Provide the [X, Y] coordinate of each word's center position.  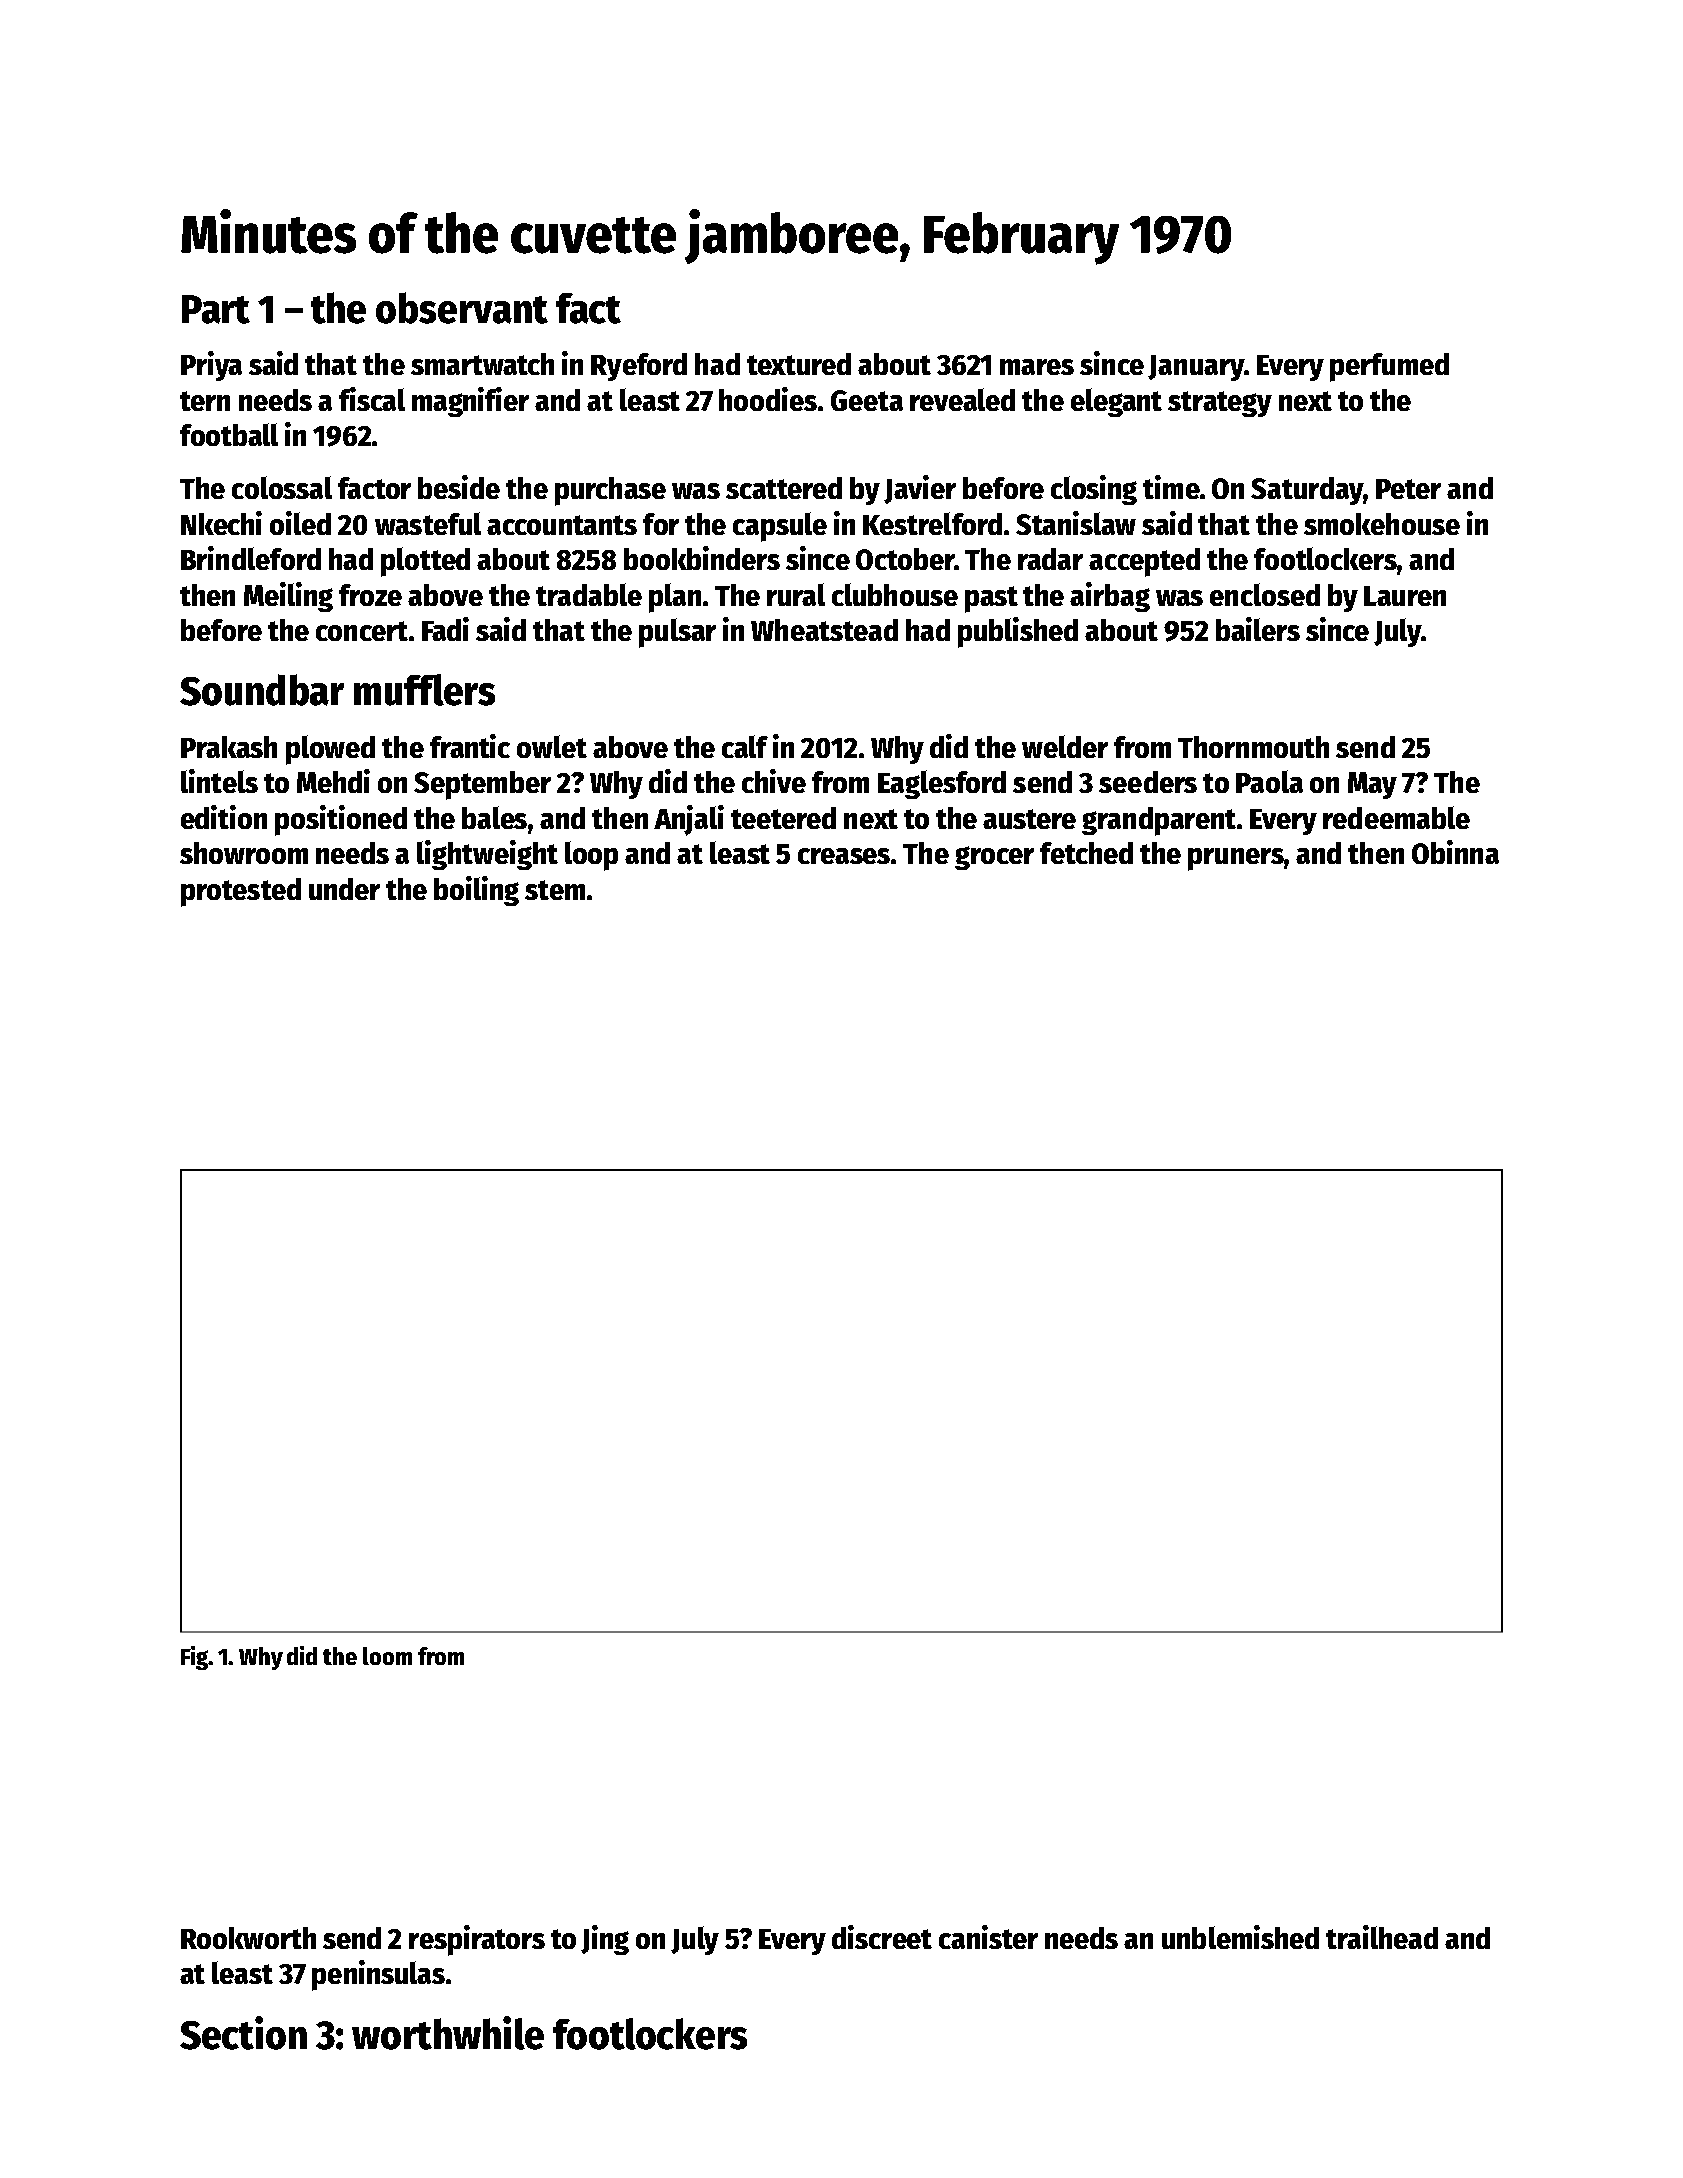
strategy [1220, 404]
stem [555, 890]
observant [462, 308]
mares [1037, 367]
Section [243, 2033]
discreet [882, 1937]
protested [241, 892]
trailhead [1382, 1937]
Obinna [1455, 852]
